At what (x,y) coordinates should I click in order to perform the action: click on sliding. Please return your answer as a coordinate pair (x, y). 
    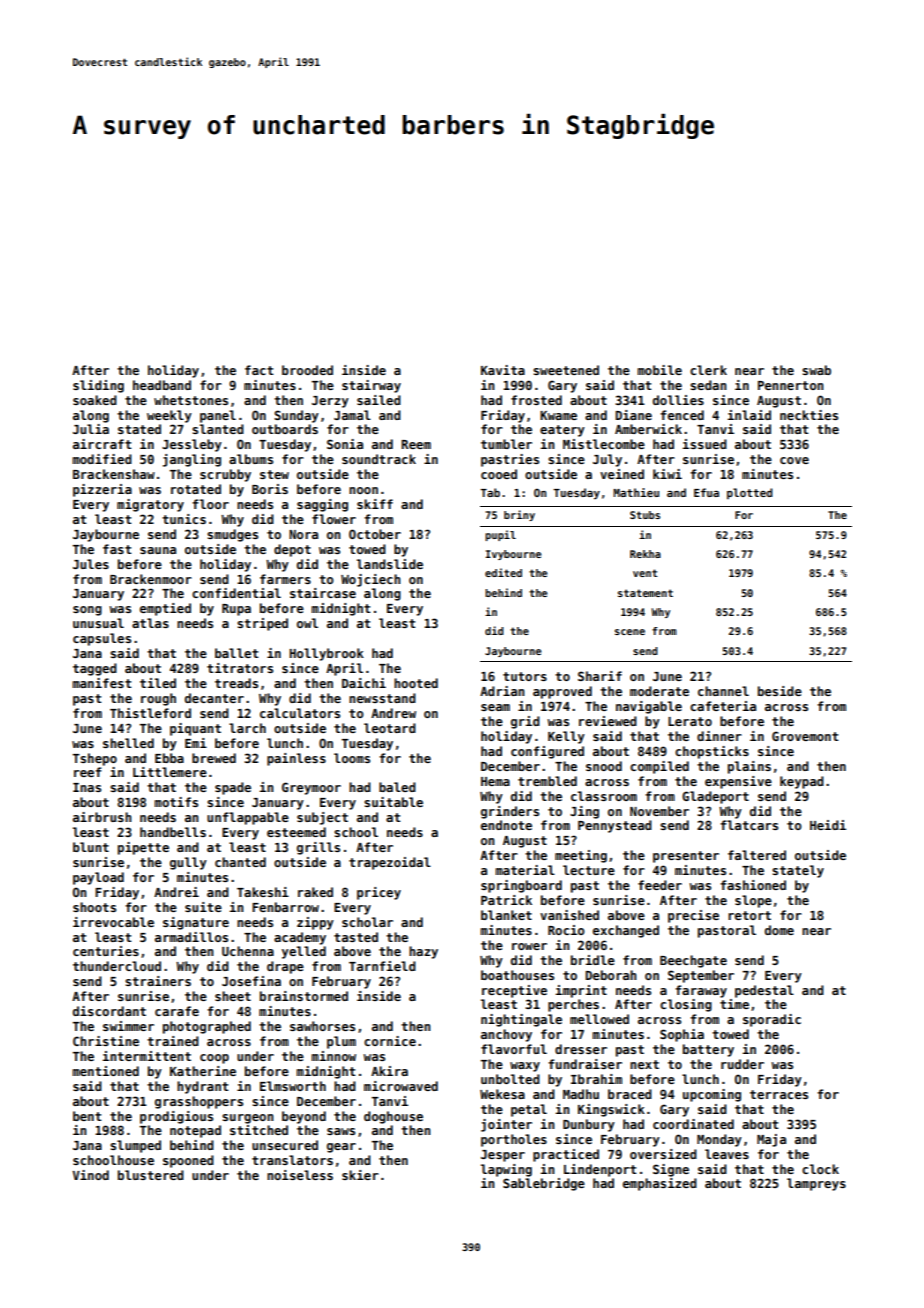
    Looking at the image, I should click on (98, 386).
